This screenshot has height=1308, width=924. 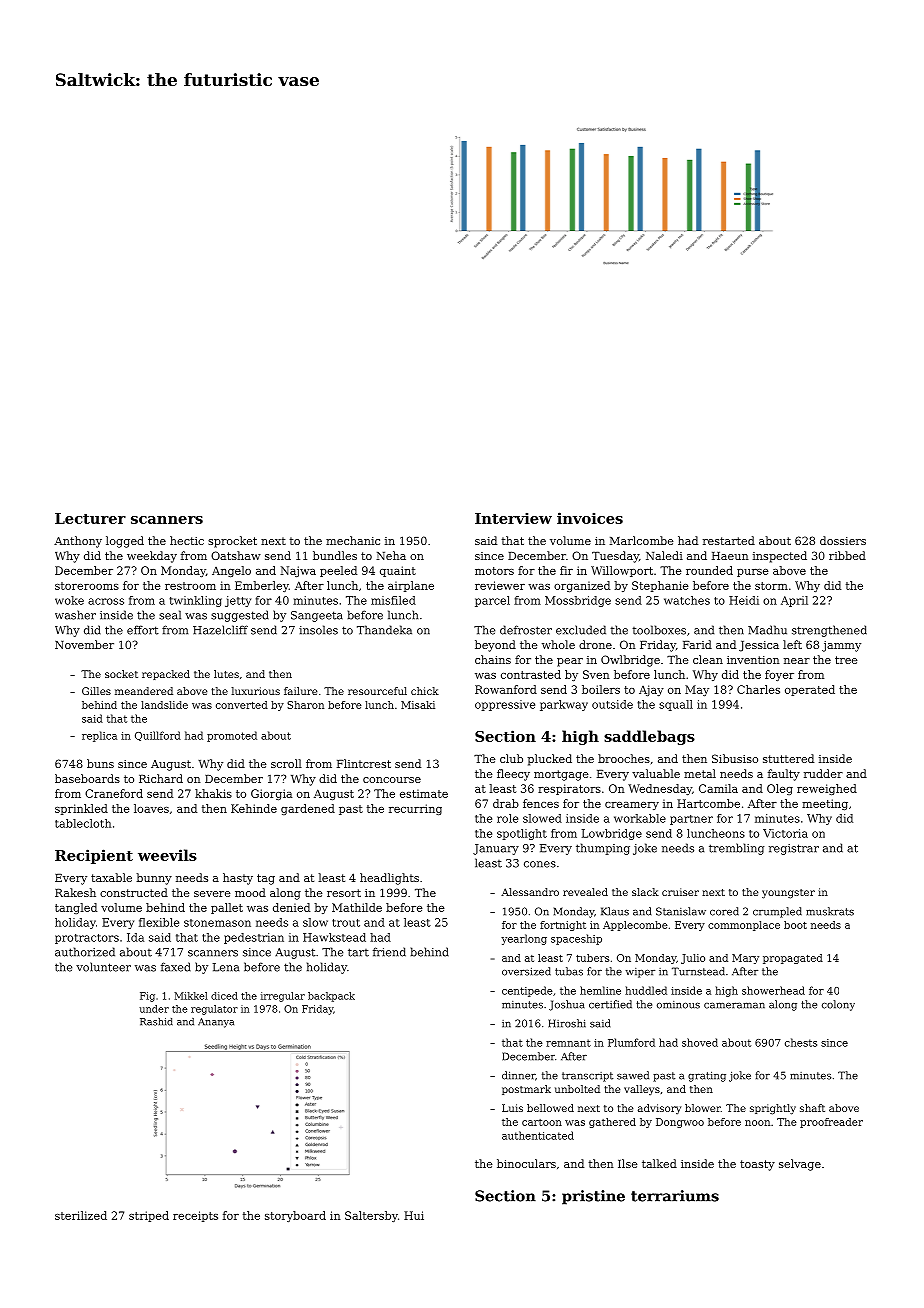 What do you see at coordinates (226, 674) in the screenshot?
I see `lutes` at bounding box center [226, 674].
